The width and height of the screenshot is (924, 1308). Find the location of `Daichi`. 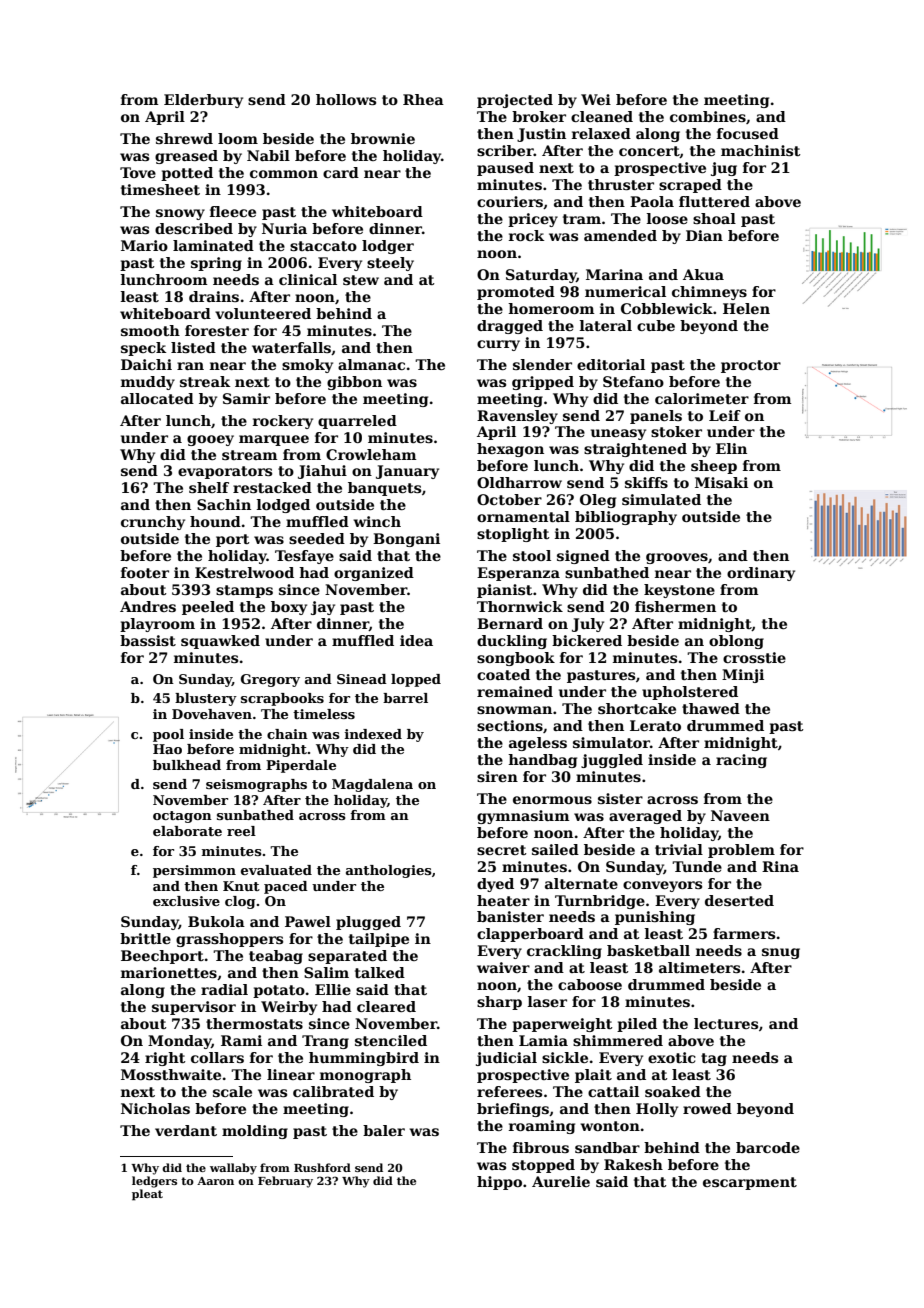

Daichi is located at coordinates (146, 364).
